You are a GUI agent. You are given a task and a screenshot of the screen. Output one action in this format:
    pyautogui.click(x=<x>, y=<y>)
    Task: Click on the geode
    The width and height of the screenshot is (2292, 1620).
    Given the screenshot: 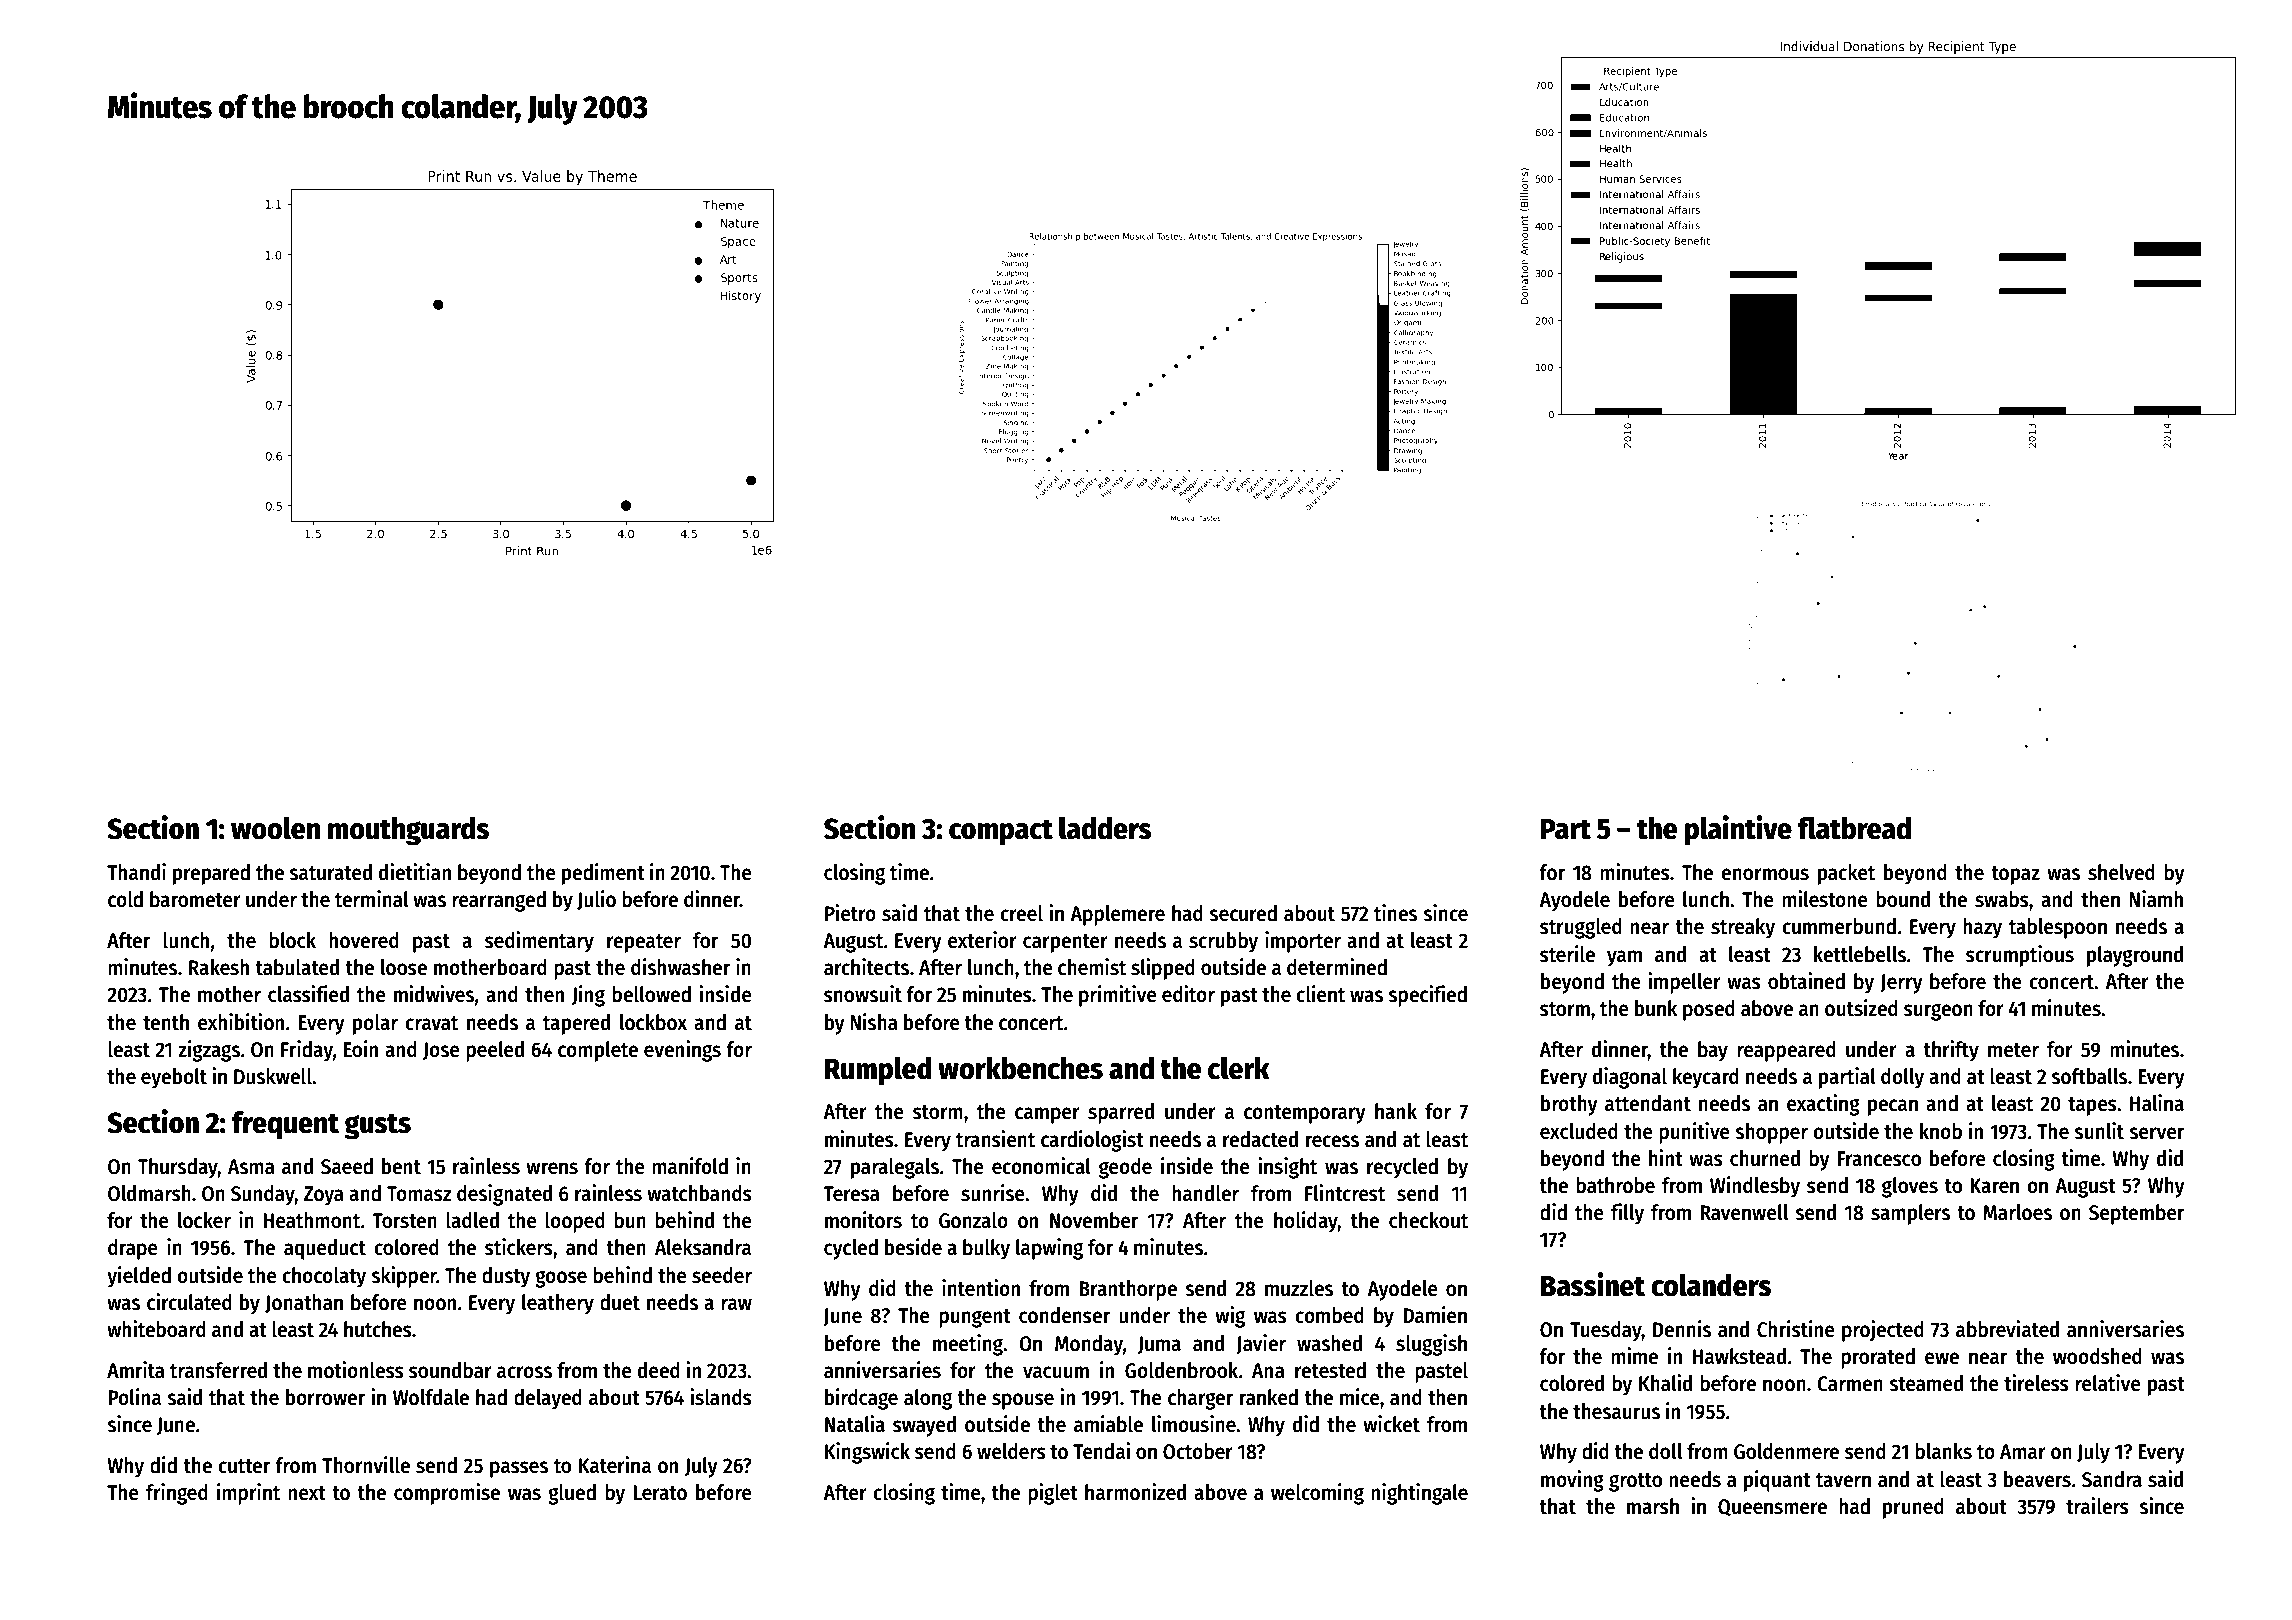 What is the action you would take?
    pyautogui.click(x=1125, y=1168)
